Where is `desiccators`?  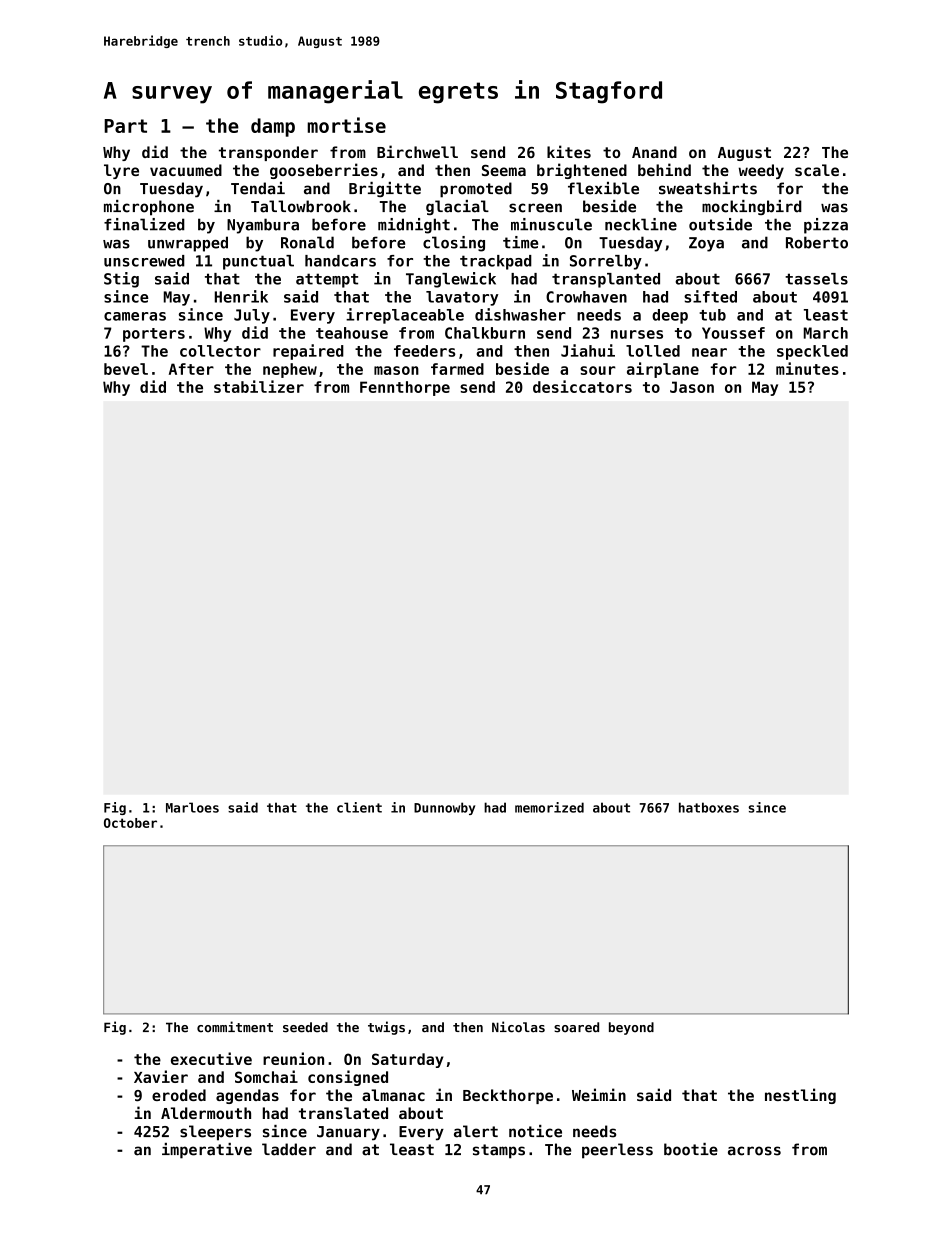
desiccators is located at coordinates (582, 386).
